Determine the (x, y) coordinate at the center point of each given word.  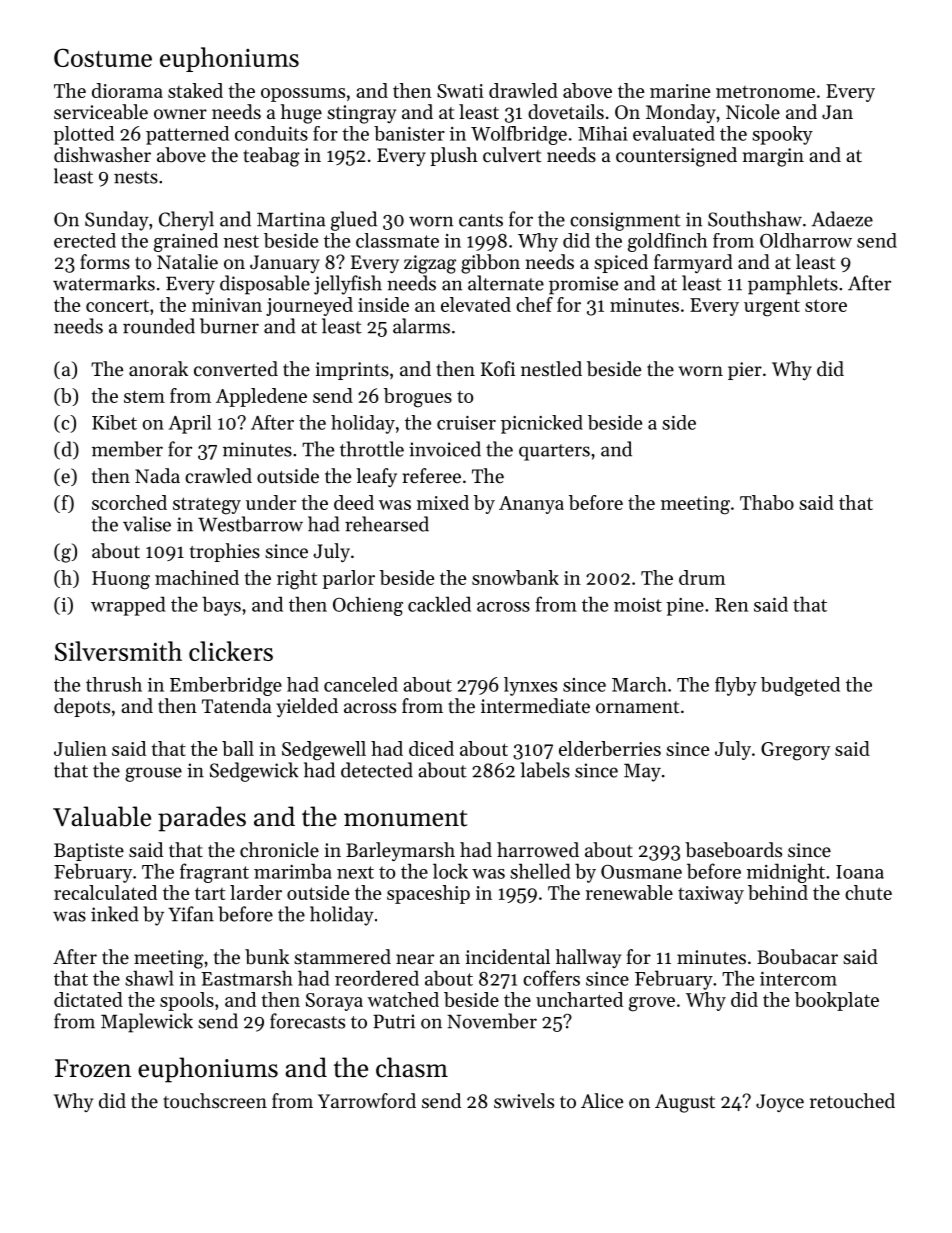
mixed (443, 502)
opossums (303, 95)
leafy (376, 477)
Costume (103, 57)
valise (147, 524)
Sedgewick (254, 772)
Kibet (114, 422)
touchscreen (215, 1101)
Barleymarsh (400, 851)
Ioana (860, 872)
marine (680, 91)
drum (702, 577)
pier (745, 371)
